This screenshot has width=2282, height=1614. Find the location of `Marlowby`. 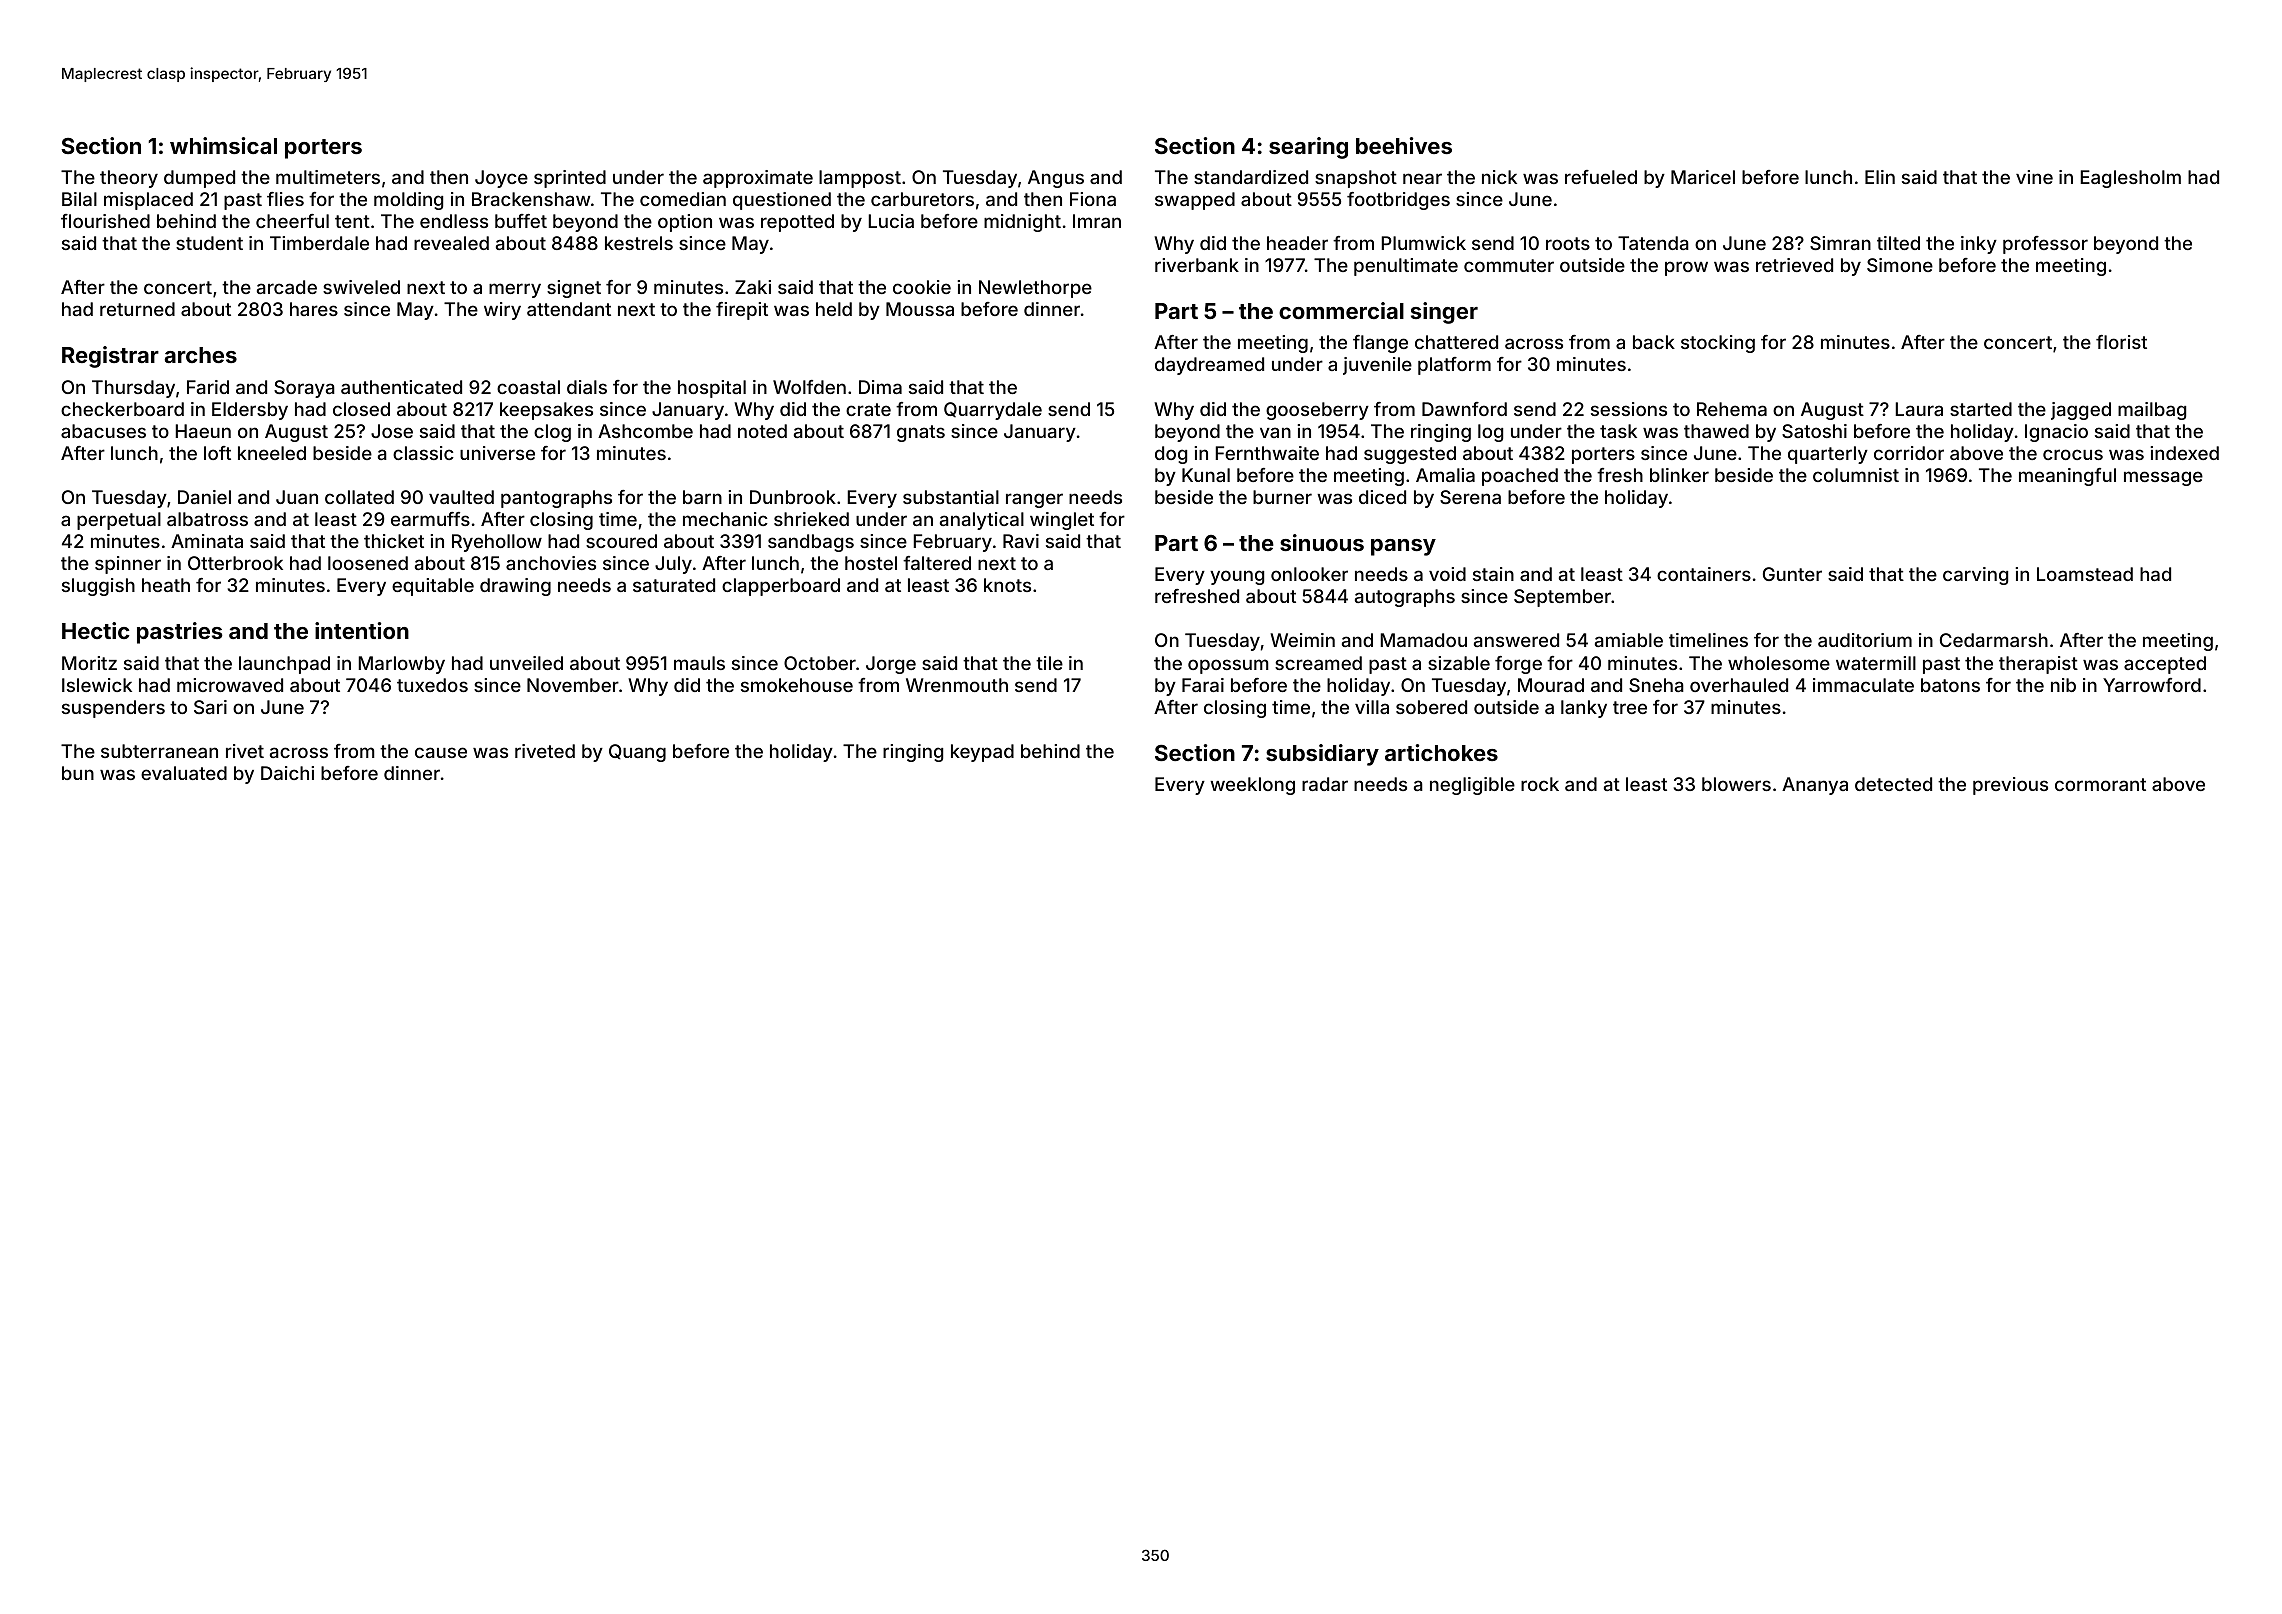

Marlowby is located at coordinates (401, 665).
